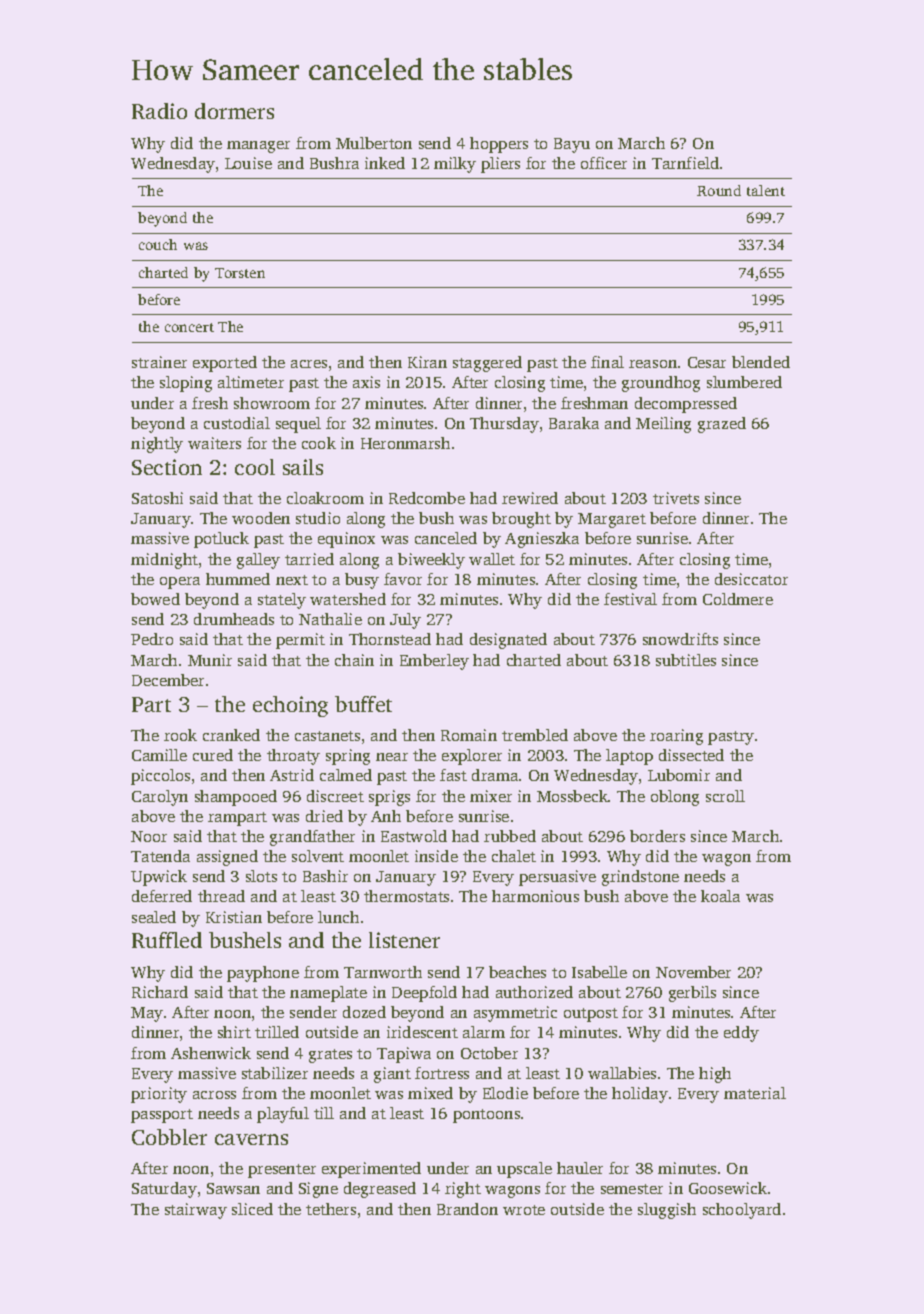  I want to click on mixer, so click(491, 796).
